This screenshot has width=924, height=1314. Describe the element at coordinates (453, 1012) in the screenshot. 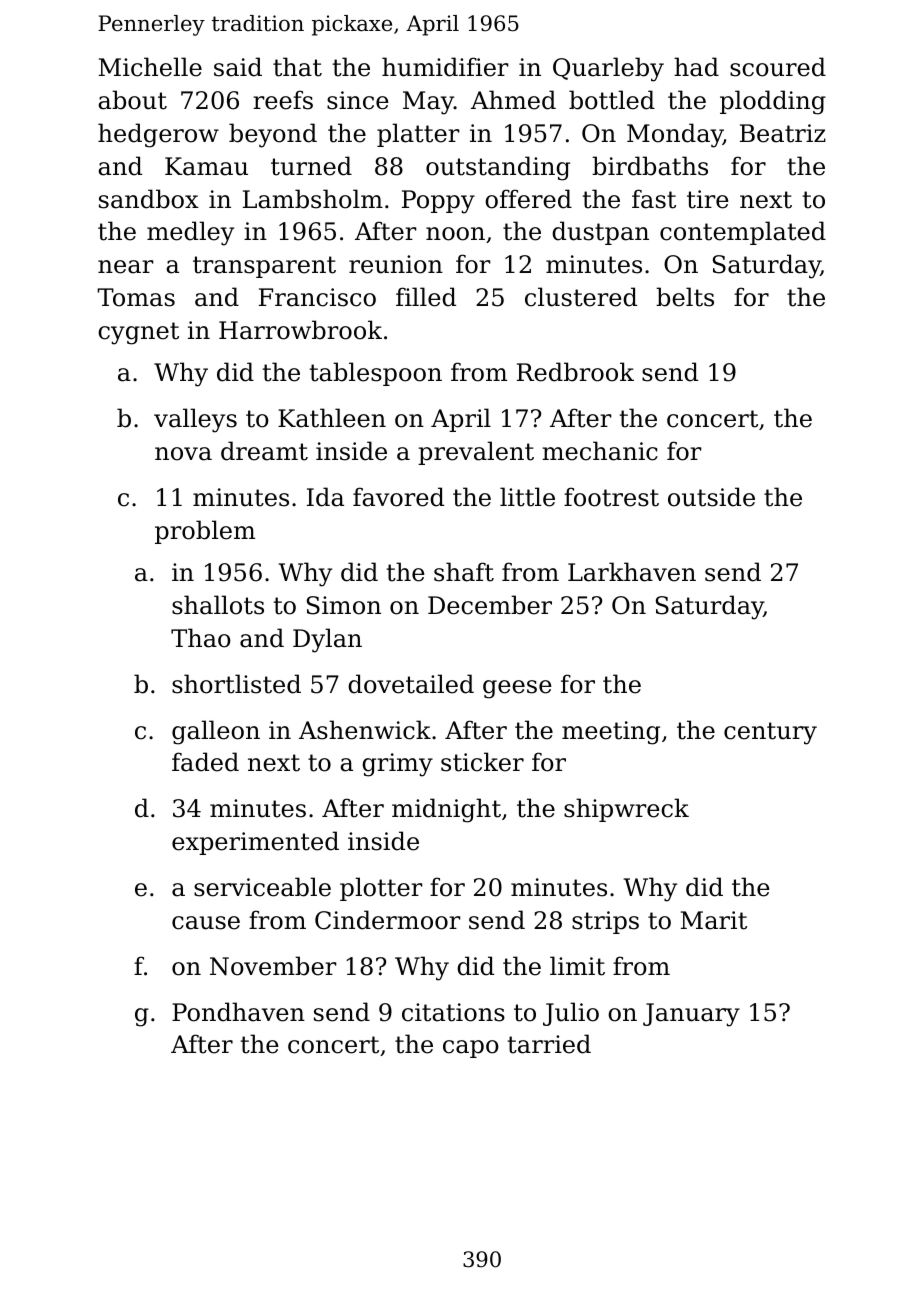

I see `citations` at that location.
